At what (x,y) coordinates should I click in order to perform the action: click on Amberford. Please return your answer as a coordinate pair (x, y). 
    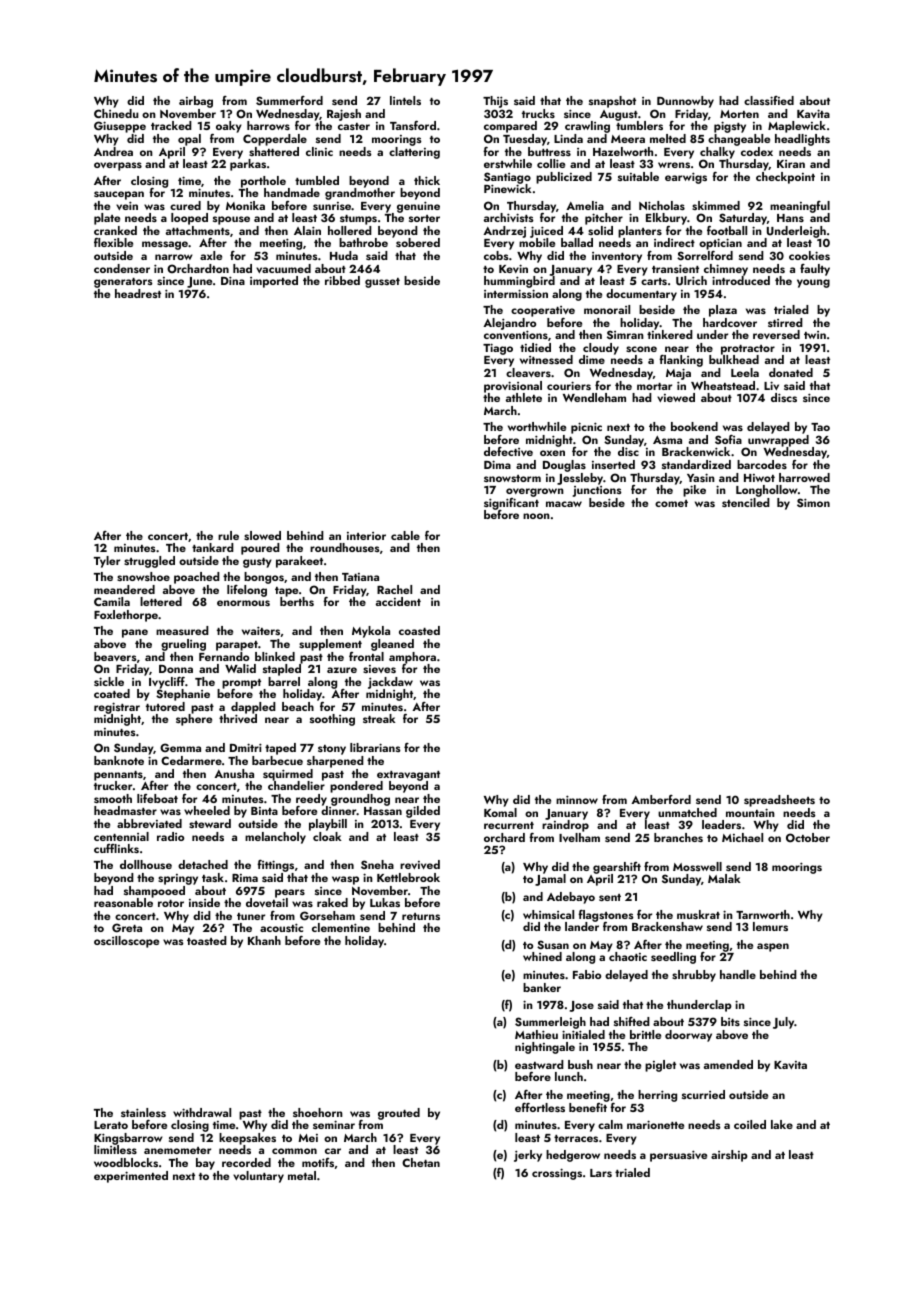
    Looking at the image, I should click on (661, 799).
